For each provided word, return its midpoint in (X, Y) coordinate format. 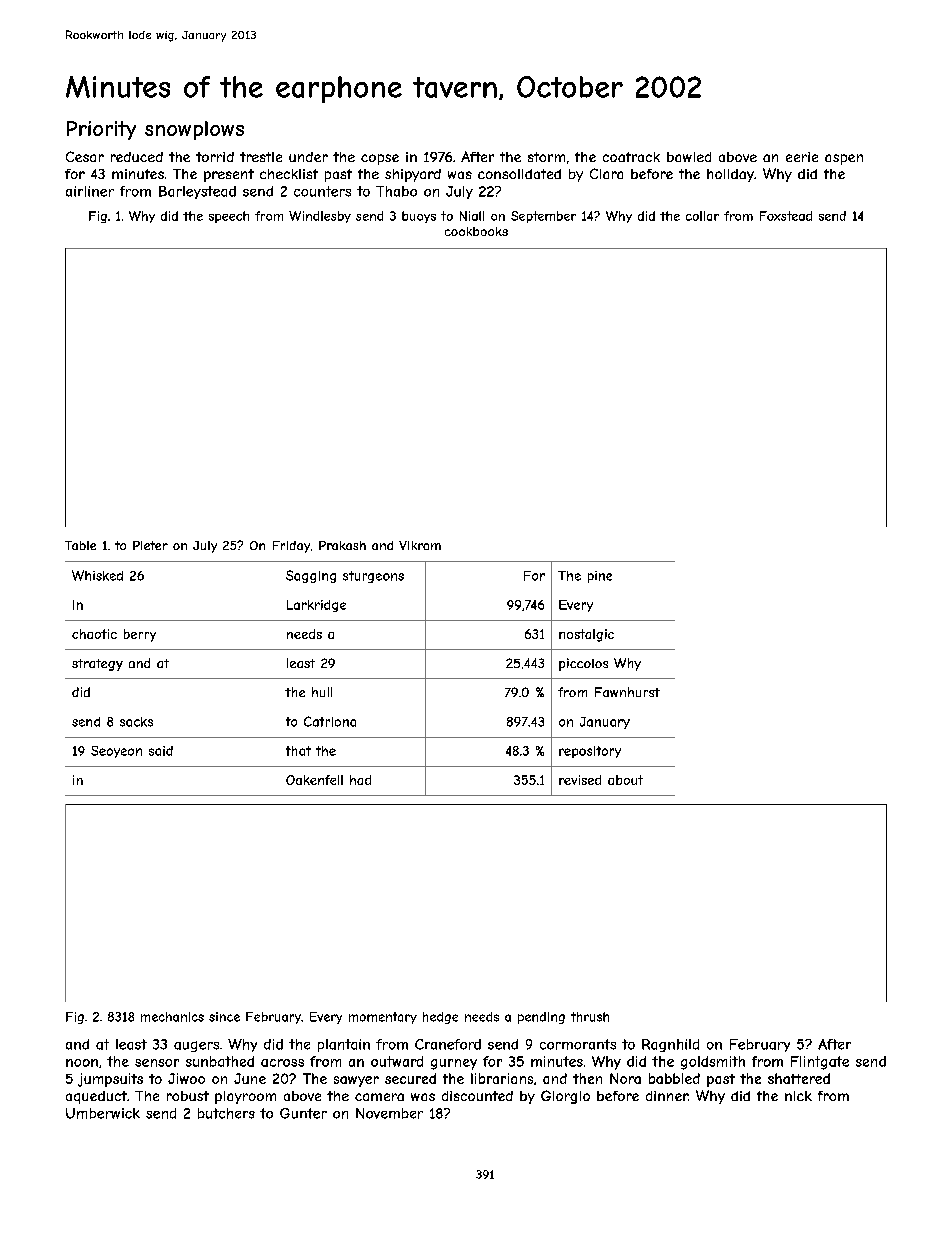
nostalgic (586, 635)
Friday (291, 547)
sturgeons (373, 577)
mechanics (172, 1017)
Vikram (420, 545)
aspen (844, 159)
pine (600, 577)
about (625, 780)
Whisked (97, 575)
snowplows (194, 130)
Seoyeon (116, 752)
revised (580, 780)
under (308, 157)
